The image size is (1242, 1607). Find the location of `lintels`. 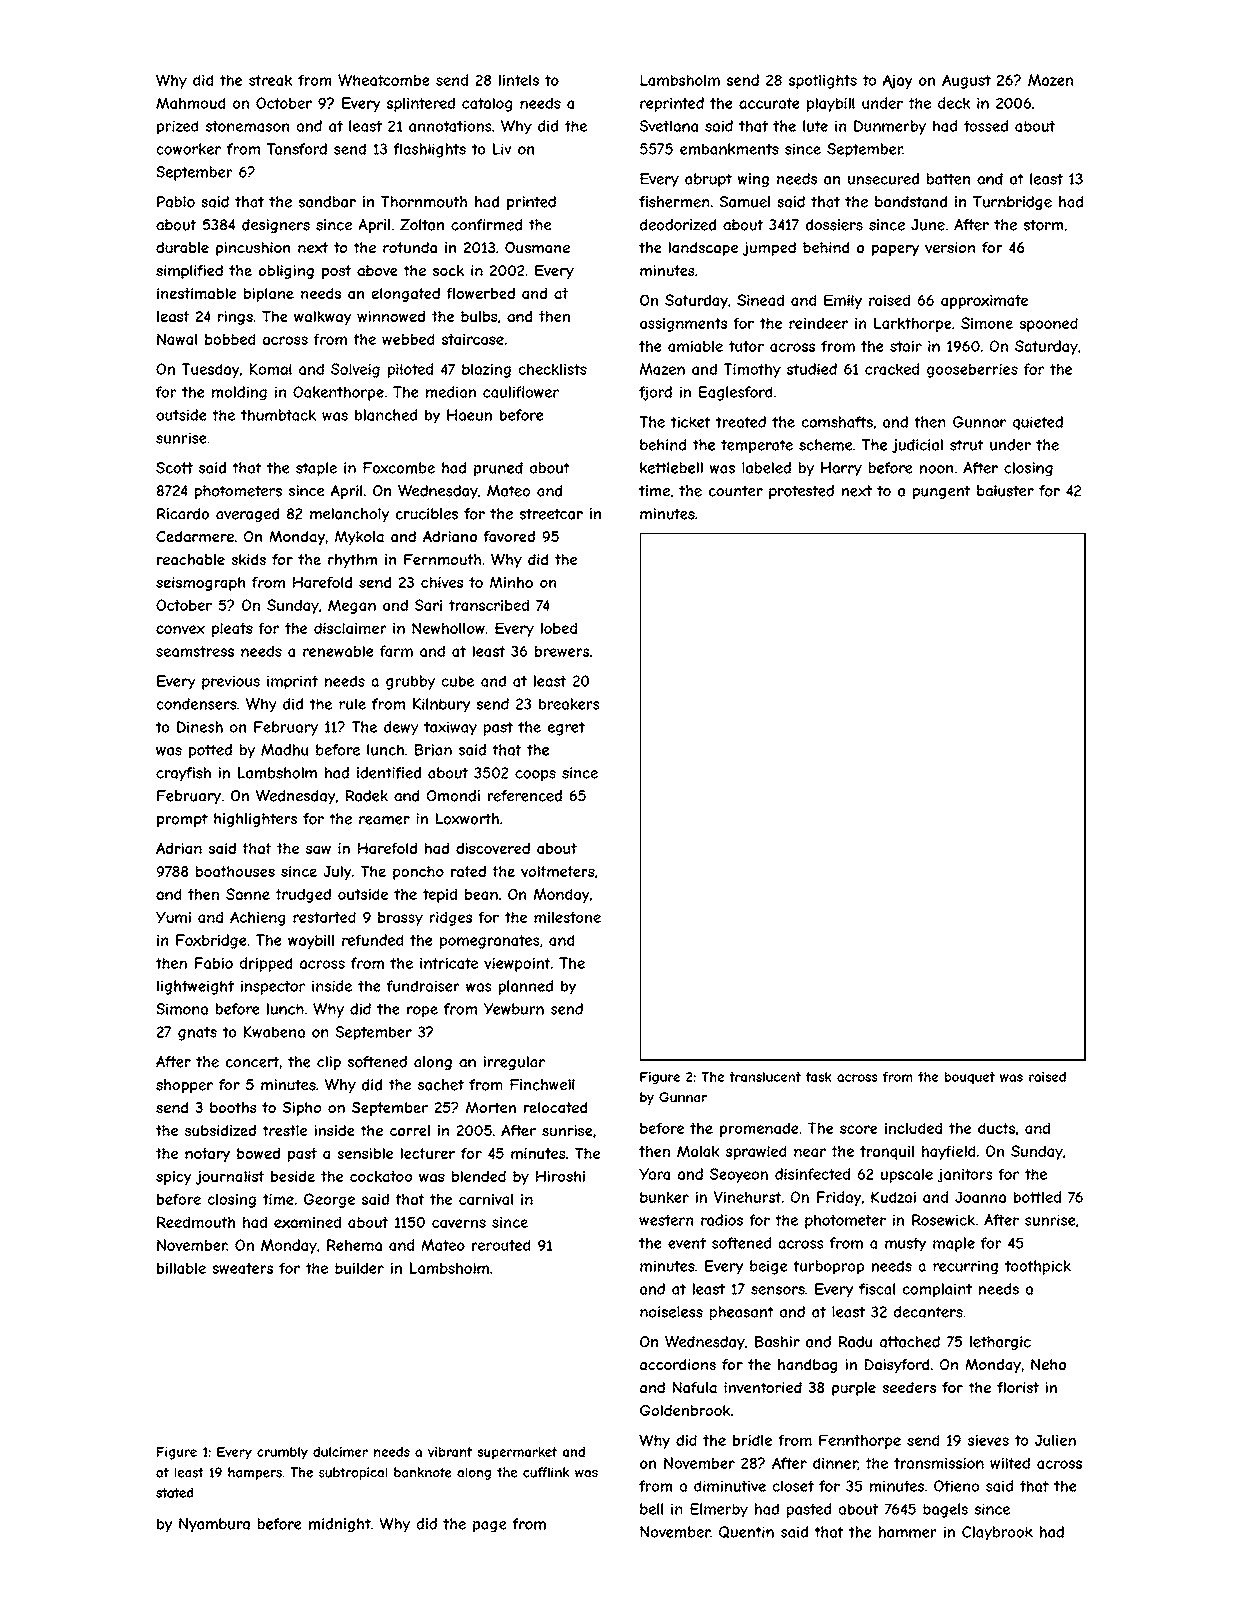

lintels is located at coordinates (519, 80).
